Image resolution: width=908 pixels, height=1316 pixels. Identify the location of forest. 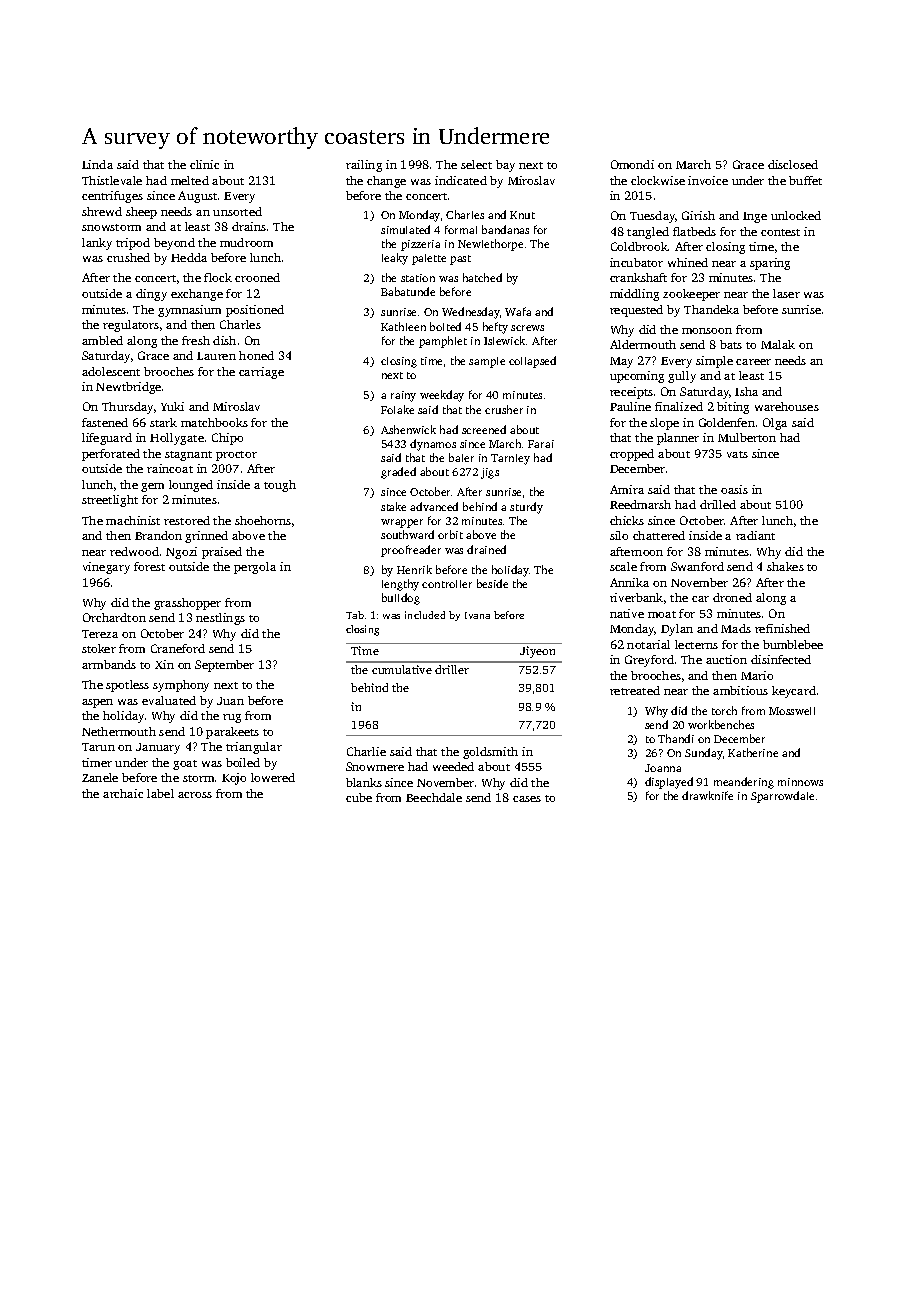
(149, 566).
